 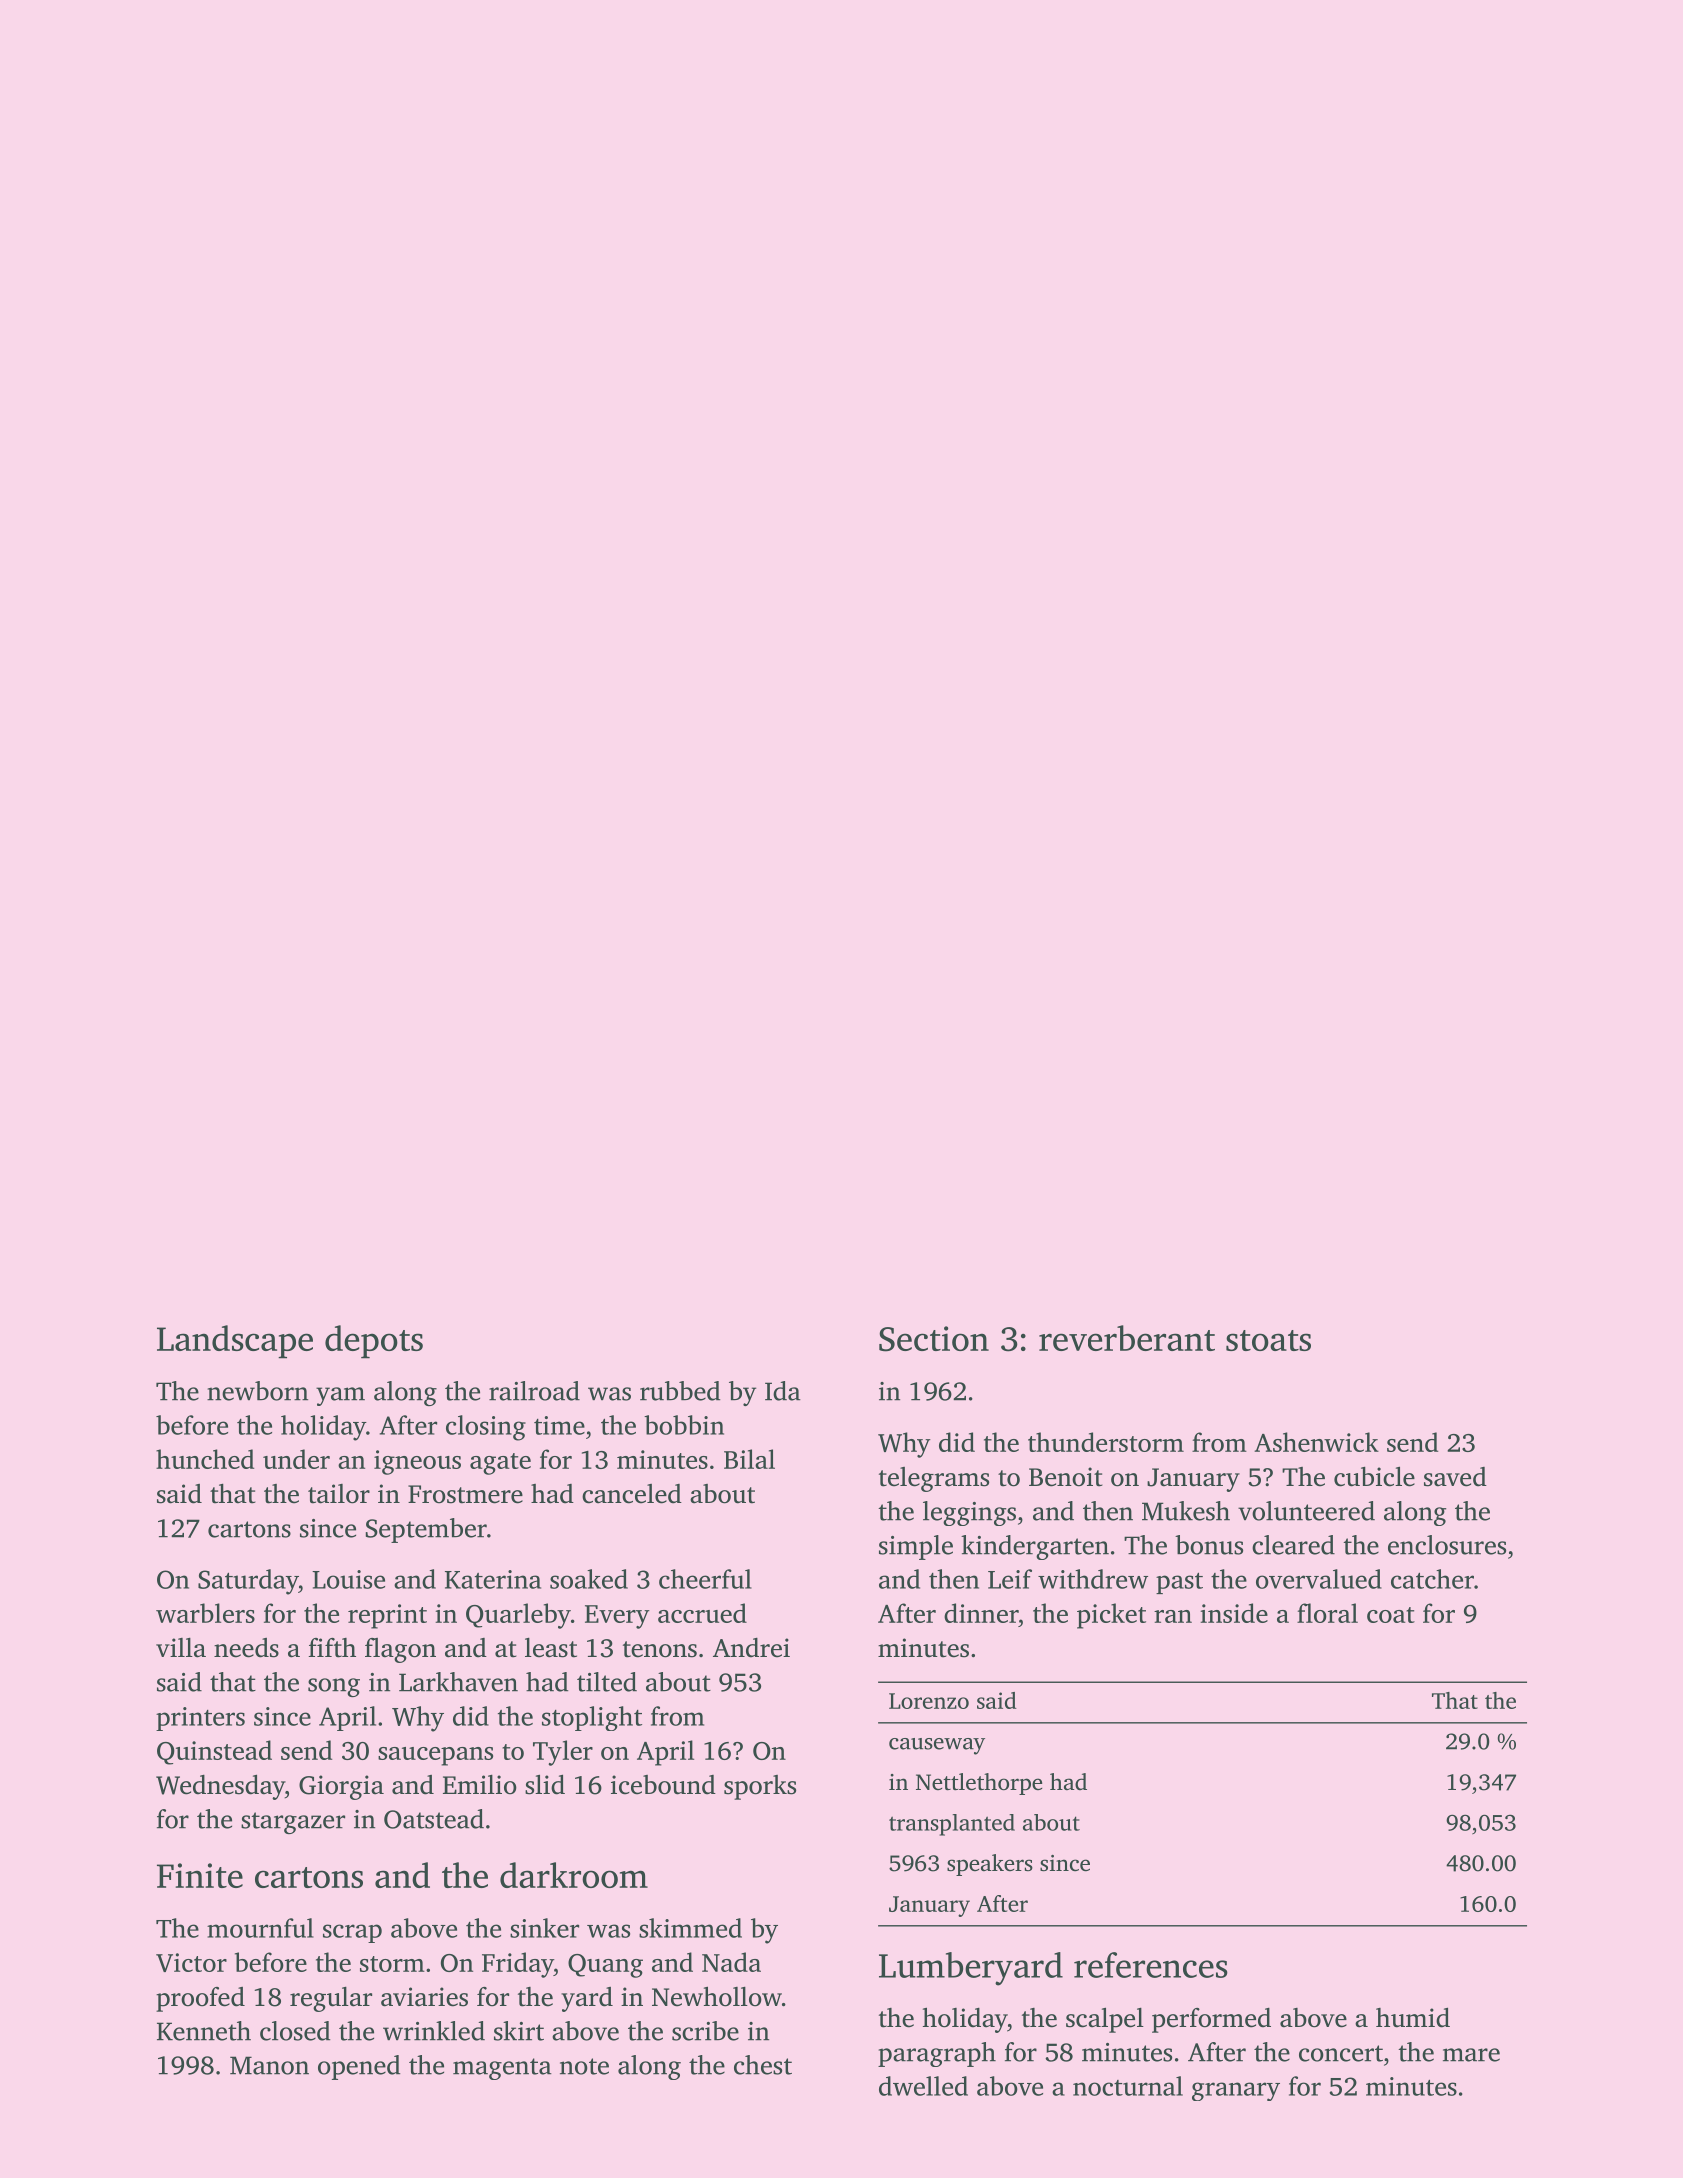 What do you see at coordinates (191, 1962) in the screenshot?
I see `Victor` at bounding box center [191, 1962].
